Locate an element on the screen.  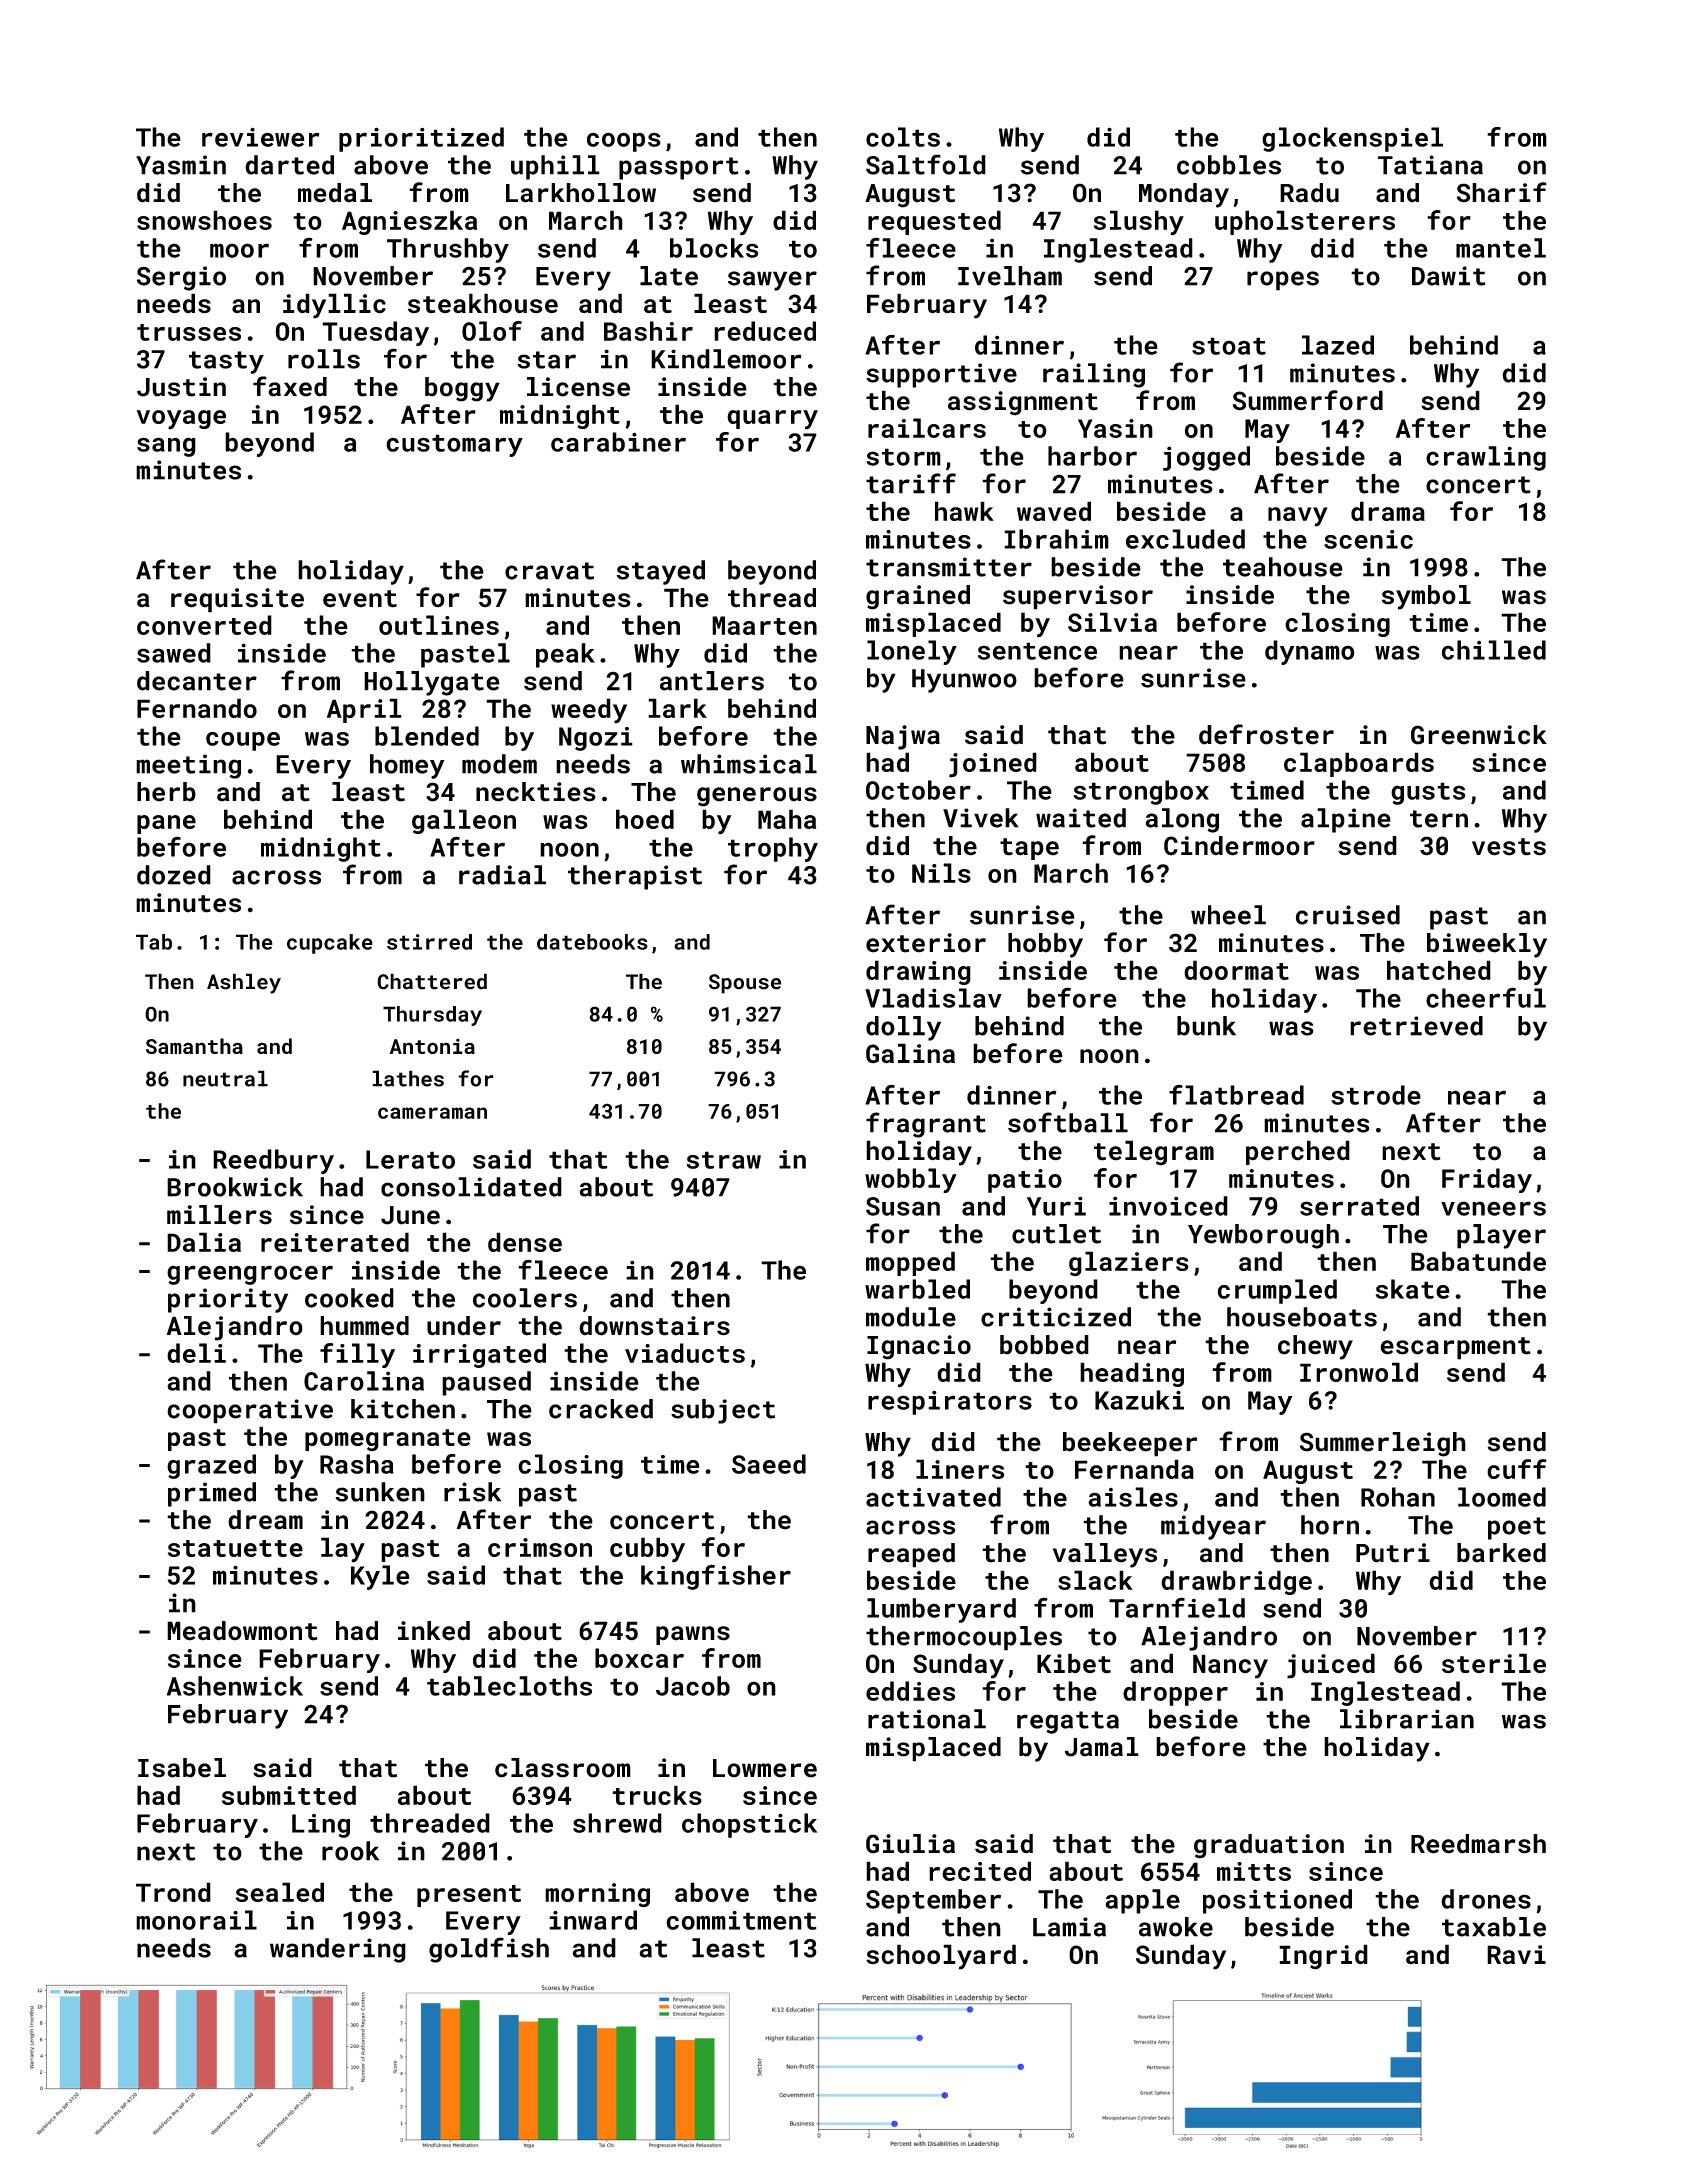
blocks is located at coordinates (714, 248).
